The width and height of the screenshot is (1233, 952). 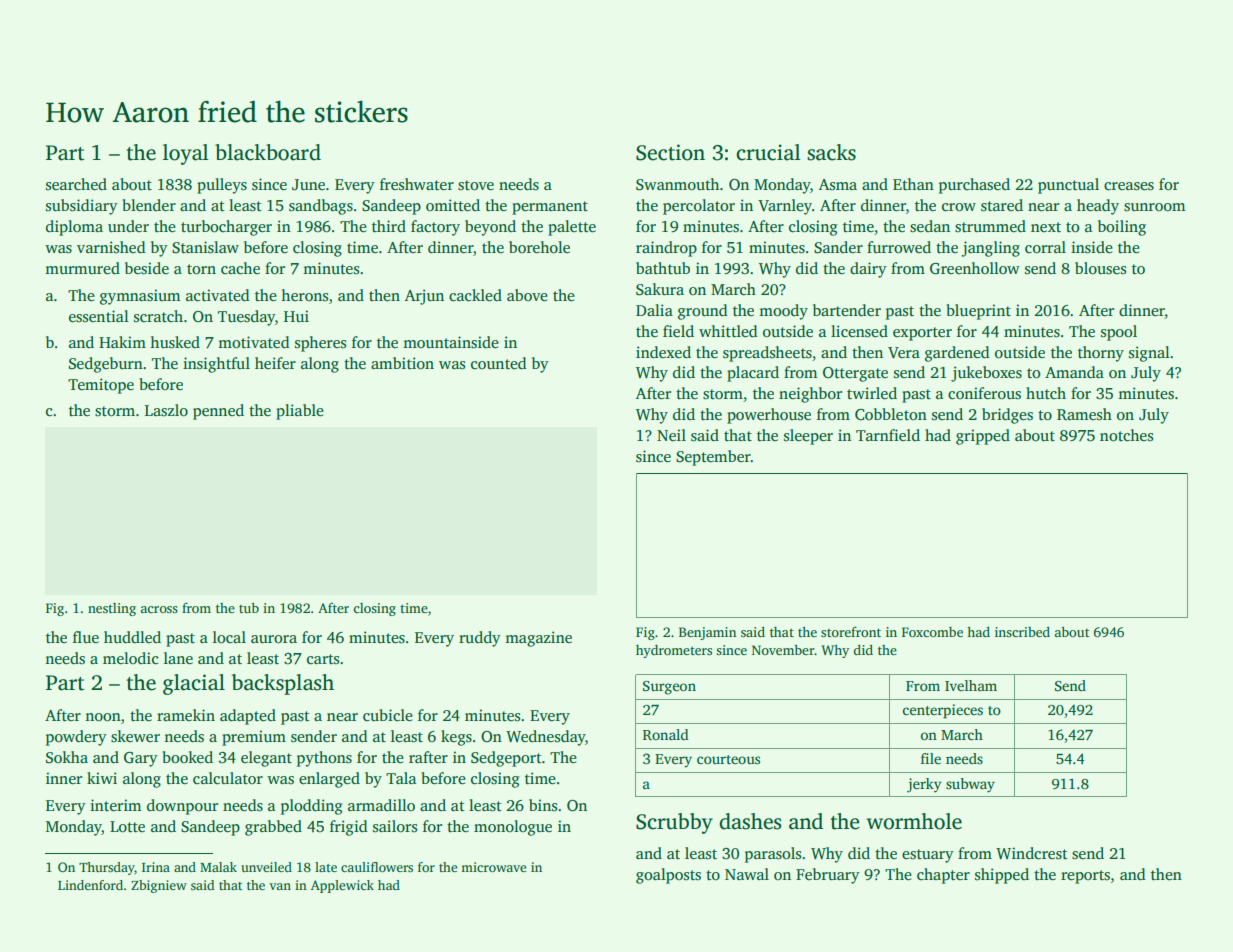 I want to click on September, so click(x=713, y=458).
